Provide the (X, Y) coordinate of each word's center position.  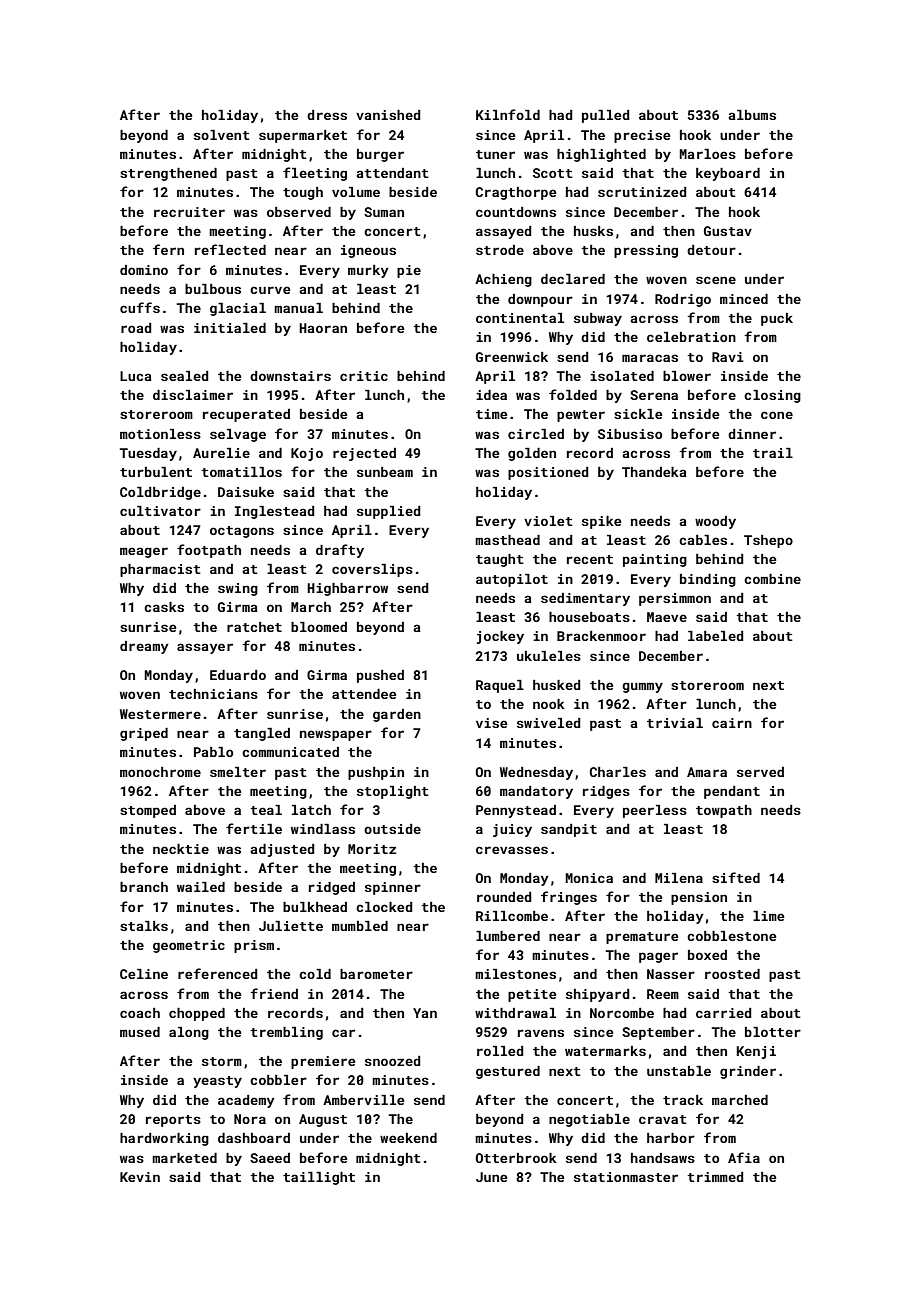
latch (311, 810)
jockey (500, 637)
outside (392, 829)
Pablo (213, 752)
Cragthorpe (516, 193)
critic (364, 376)
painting (655, 560)
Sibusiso (630, 434)
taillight (319, 1178)
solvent (222, 135)
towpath (724, 811)
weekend (408, 1138)
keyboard (728, 174)
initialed (230, 328)
